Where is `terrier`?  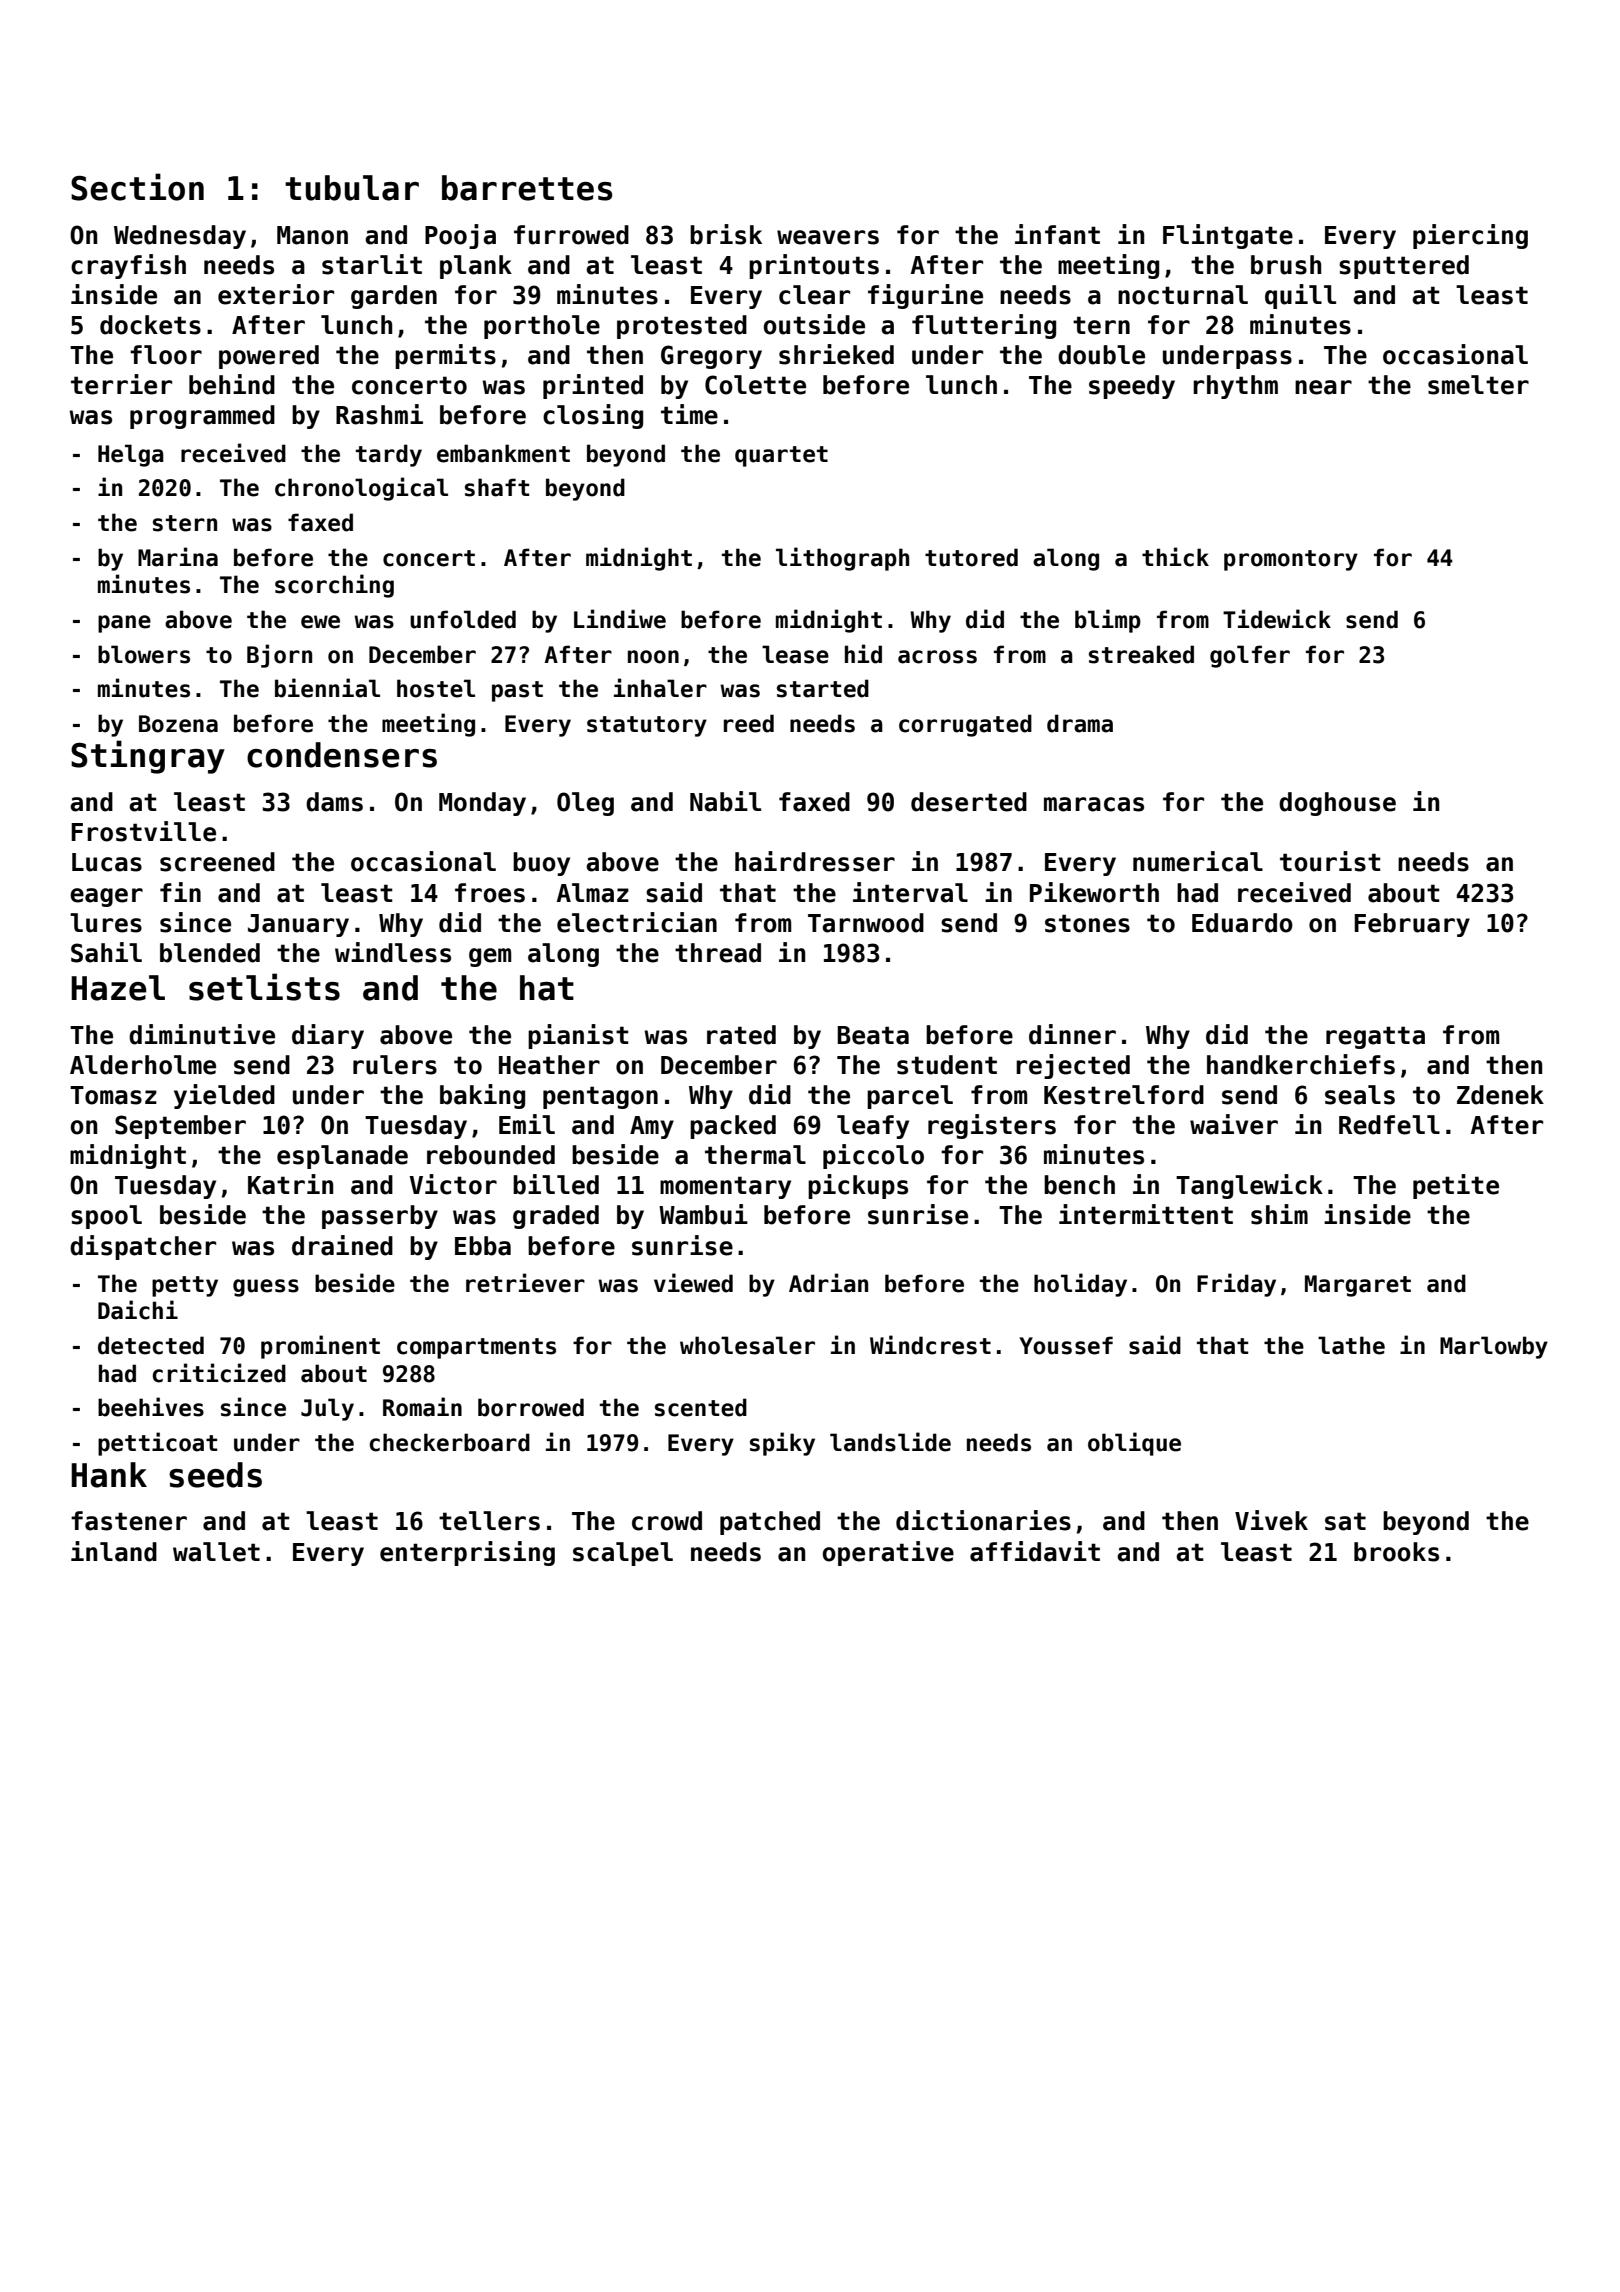 terrier is located at coordinates (121, 384).
